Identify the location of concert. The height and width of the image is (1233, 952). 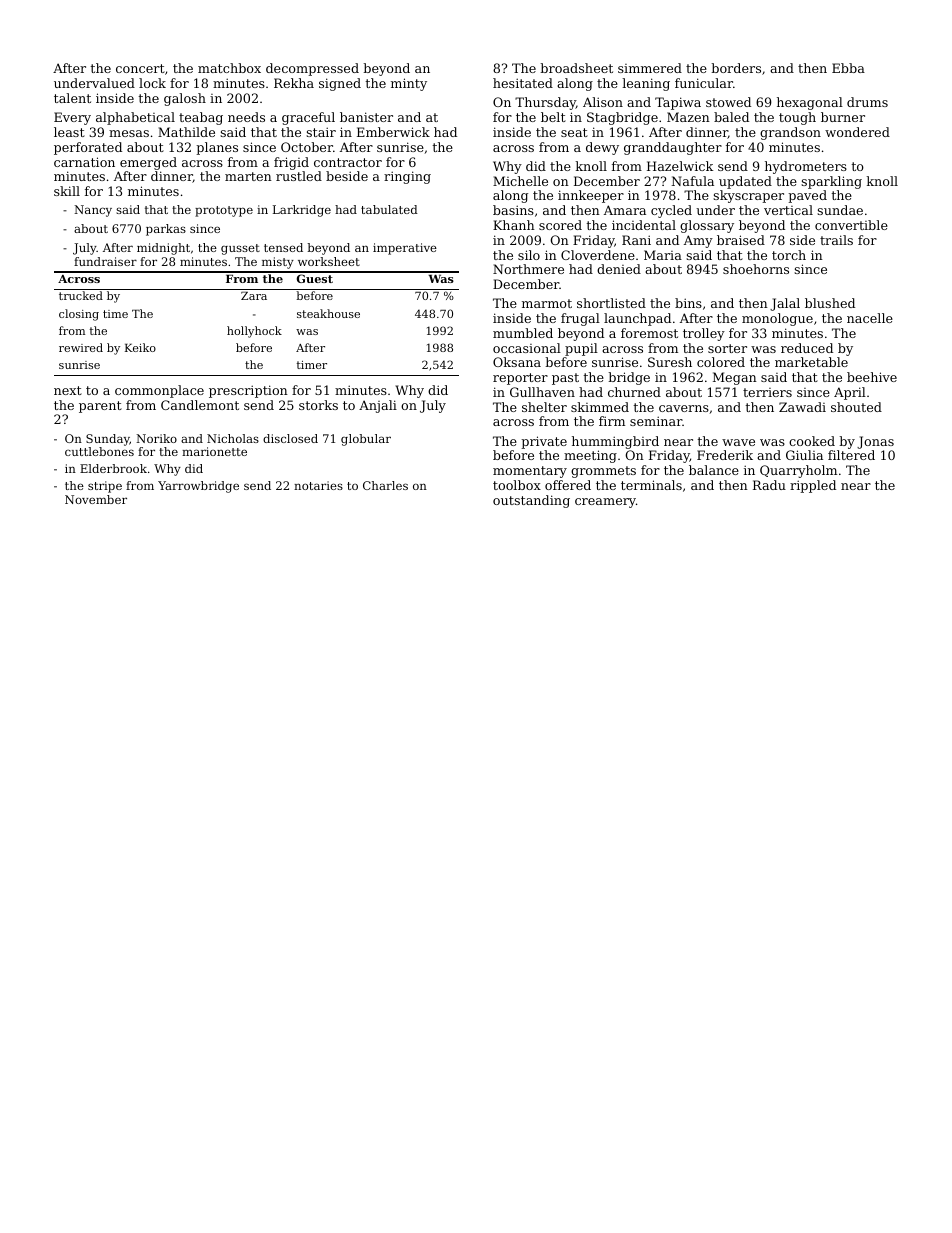
(140, 68).
